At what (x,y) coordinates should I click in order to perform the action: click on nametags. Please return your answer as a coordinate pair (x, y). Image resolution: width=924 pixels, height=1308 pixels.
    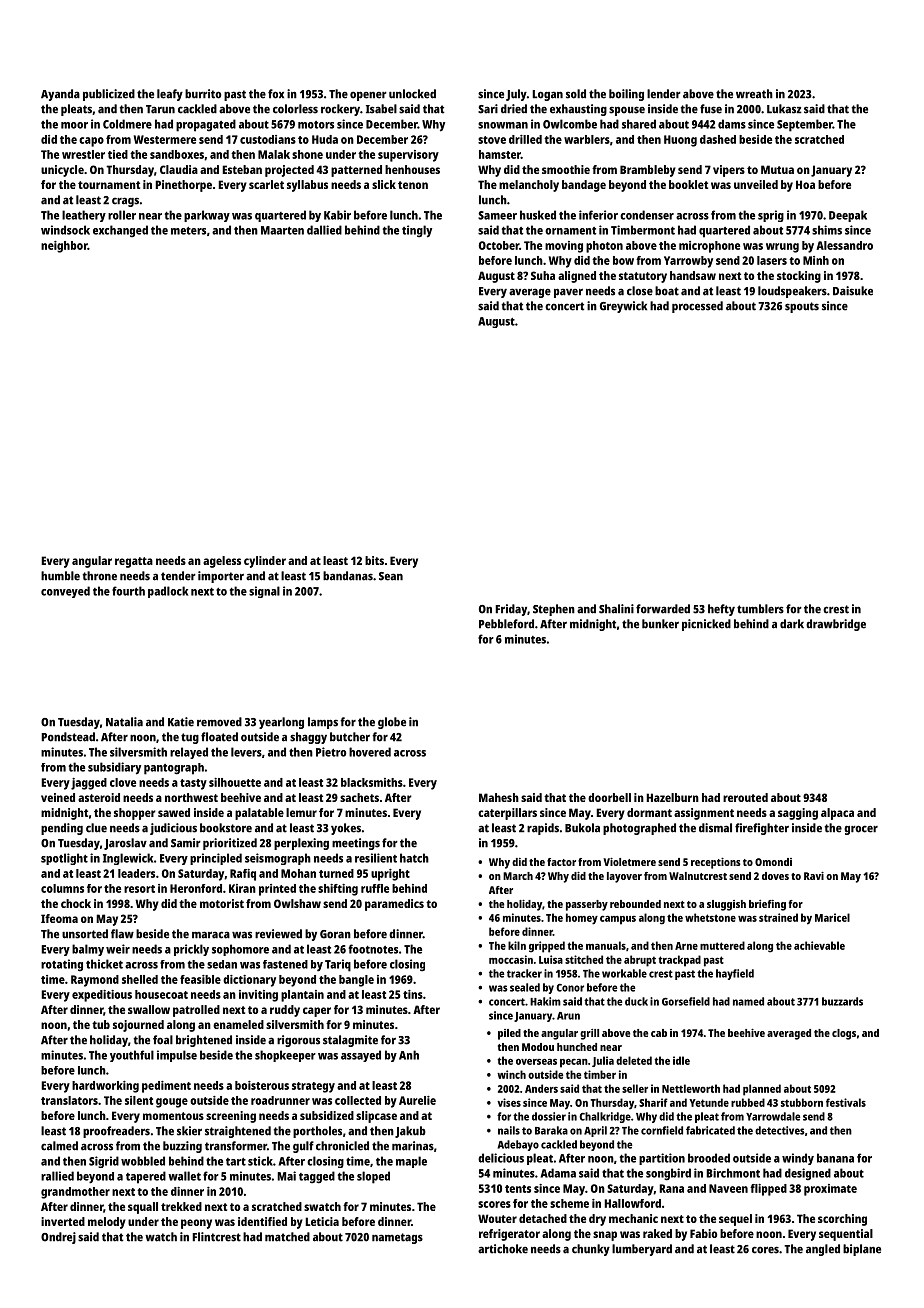
    Looking at the image, I should click on (397, 1238).
